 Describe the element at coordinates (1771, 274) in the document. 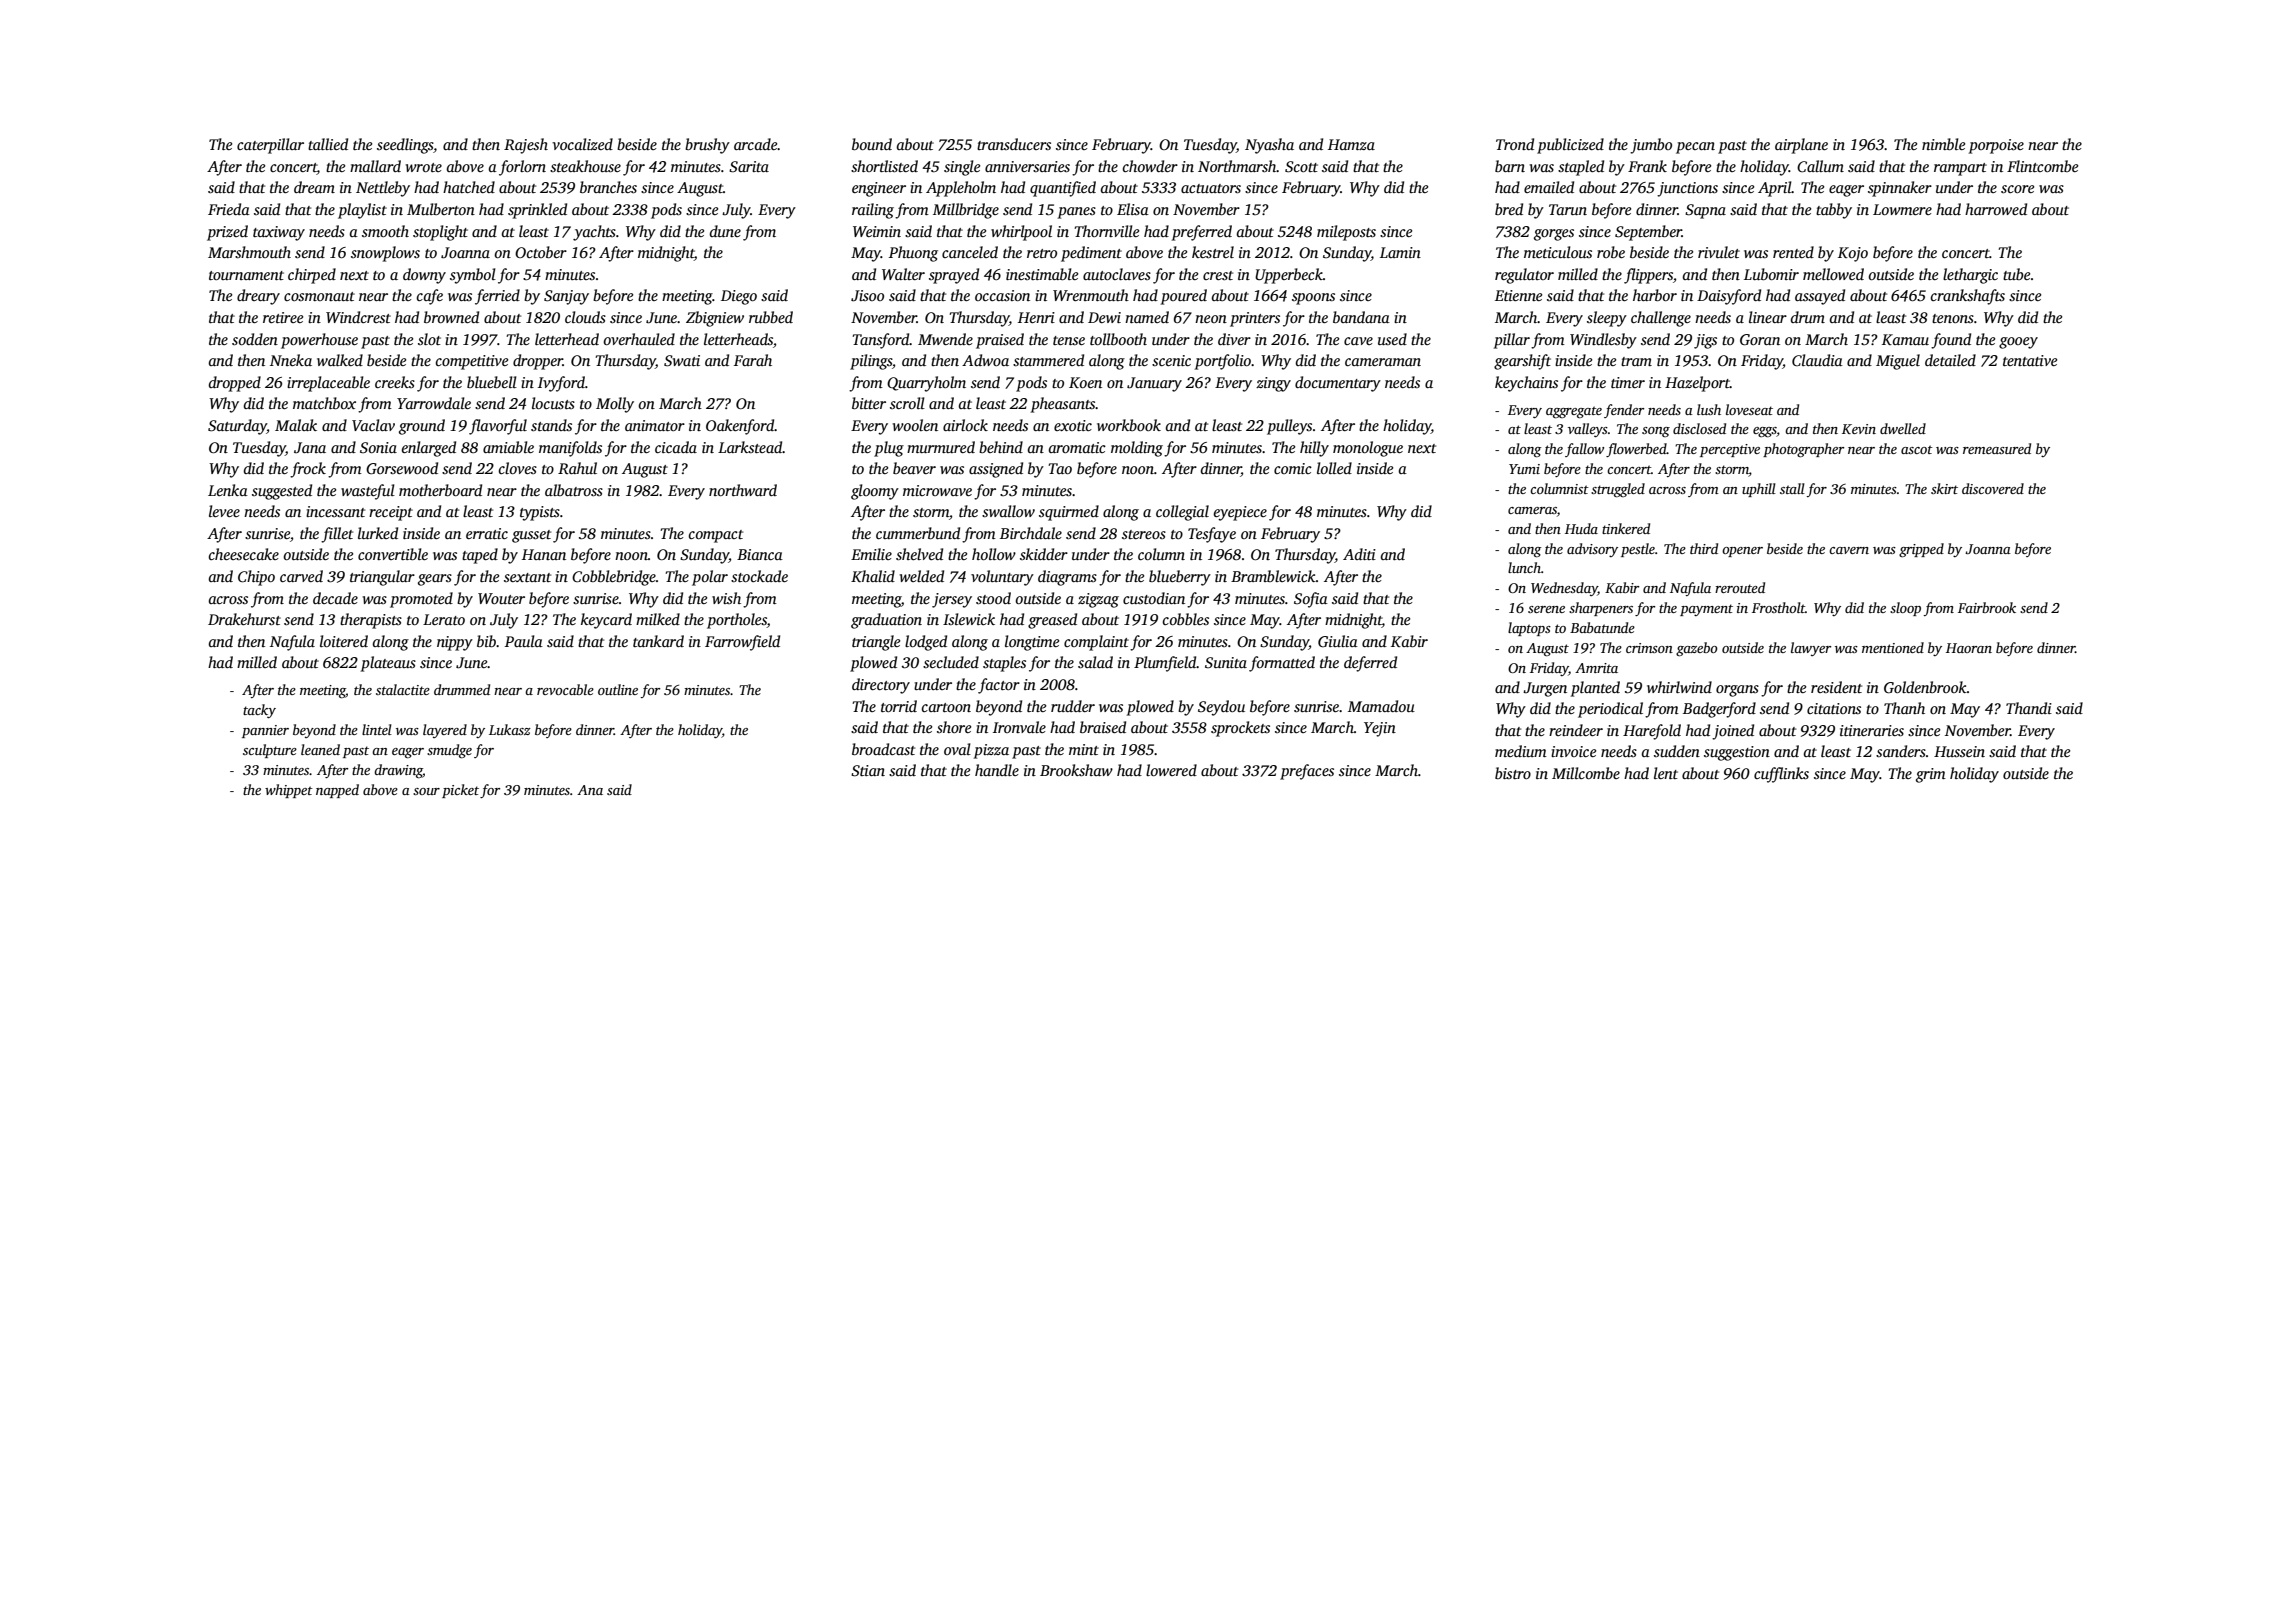

I see `Lubomir` at that location.
